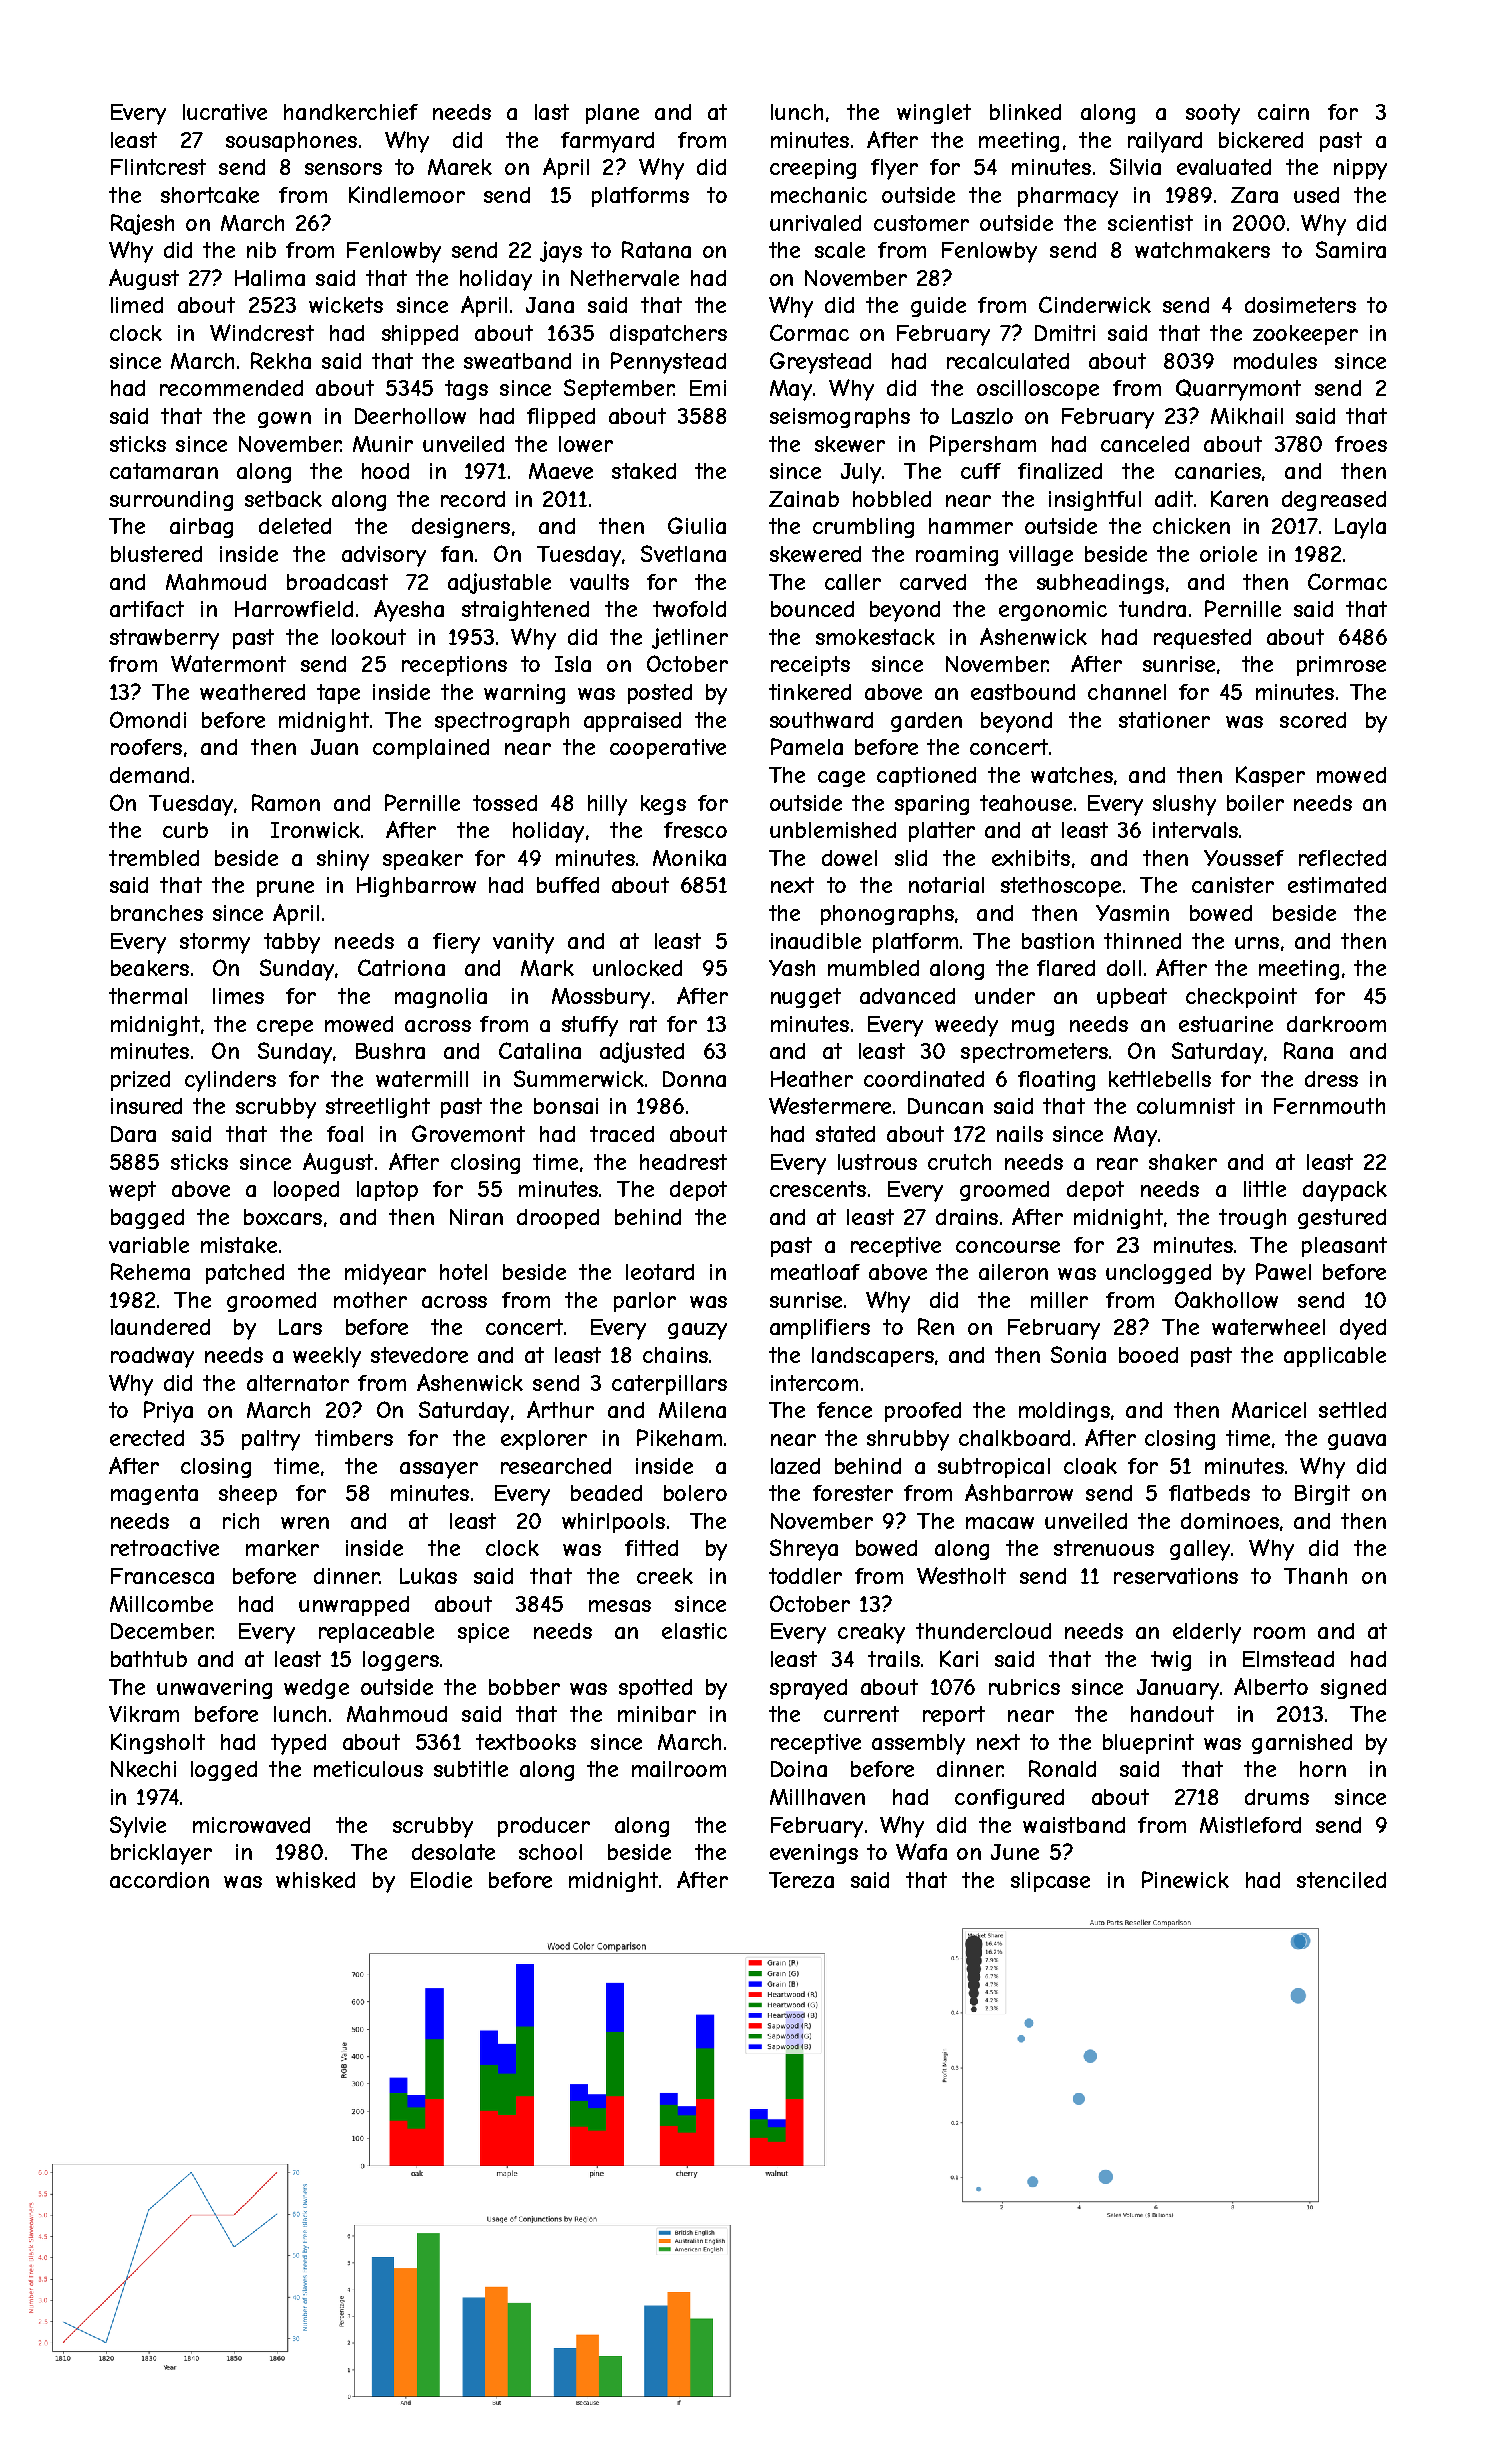 The height and width of the screenshot is (2464, 1496). I want to click on microwaved, so click(251, 1825).
